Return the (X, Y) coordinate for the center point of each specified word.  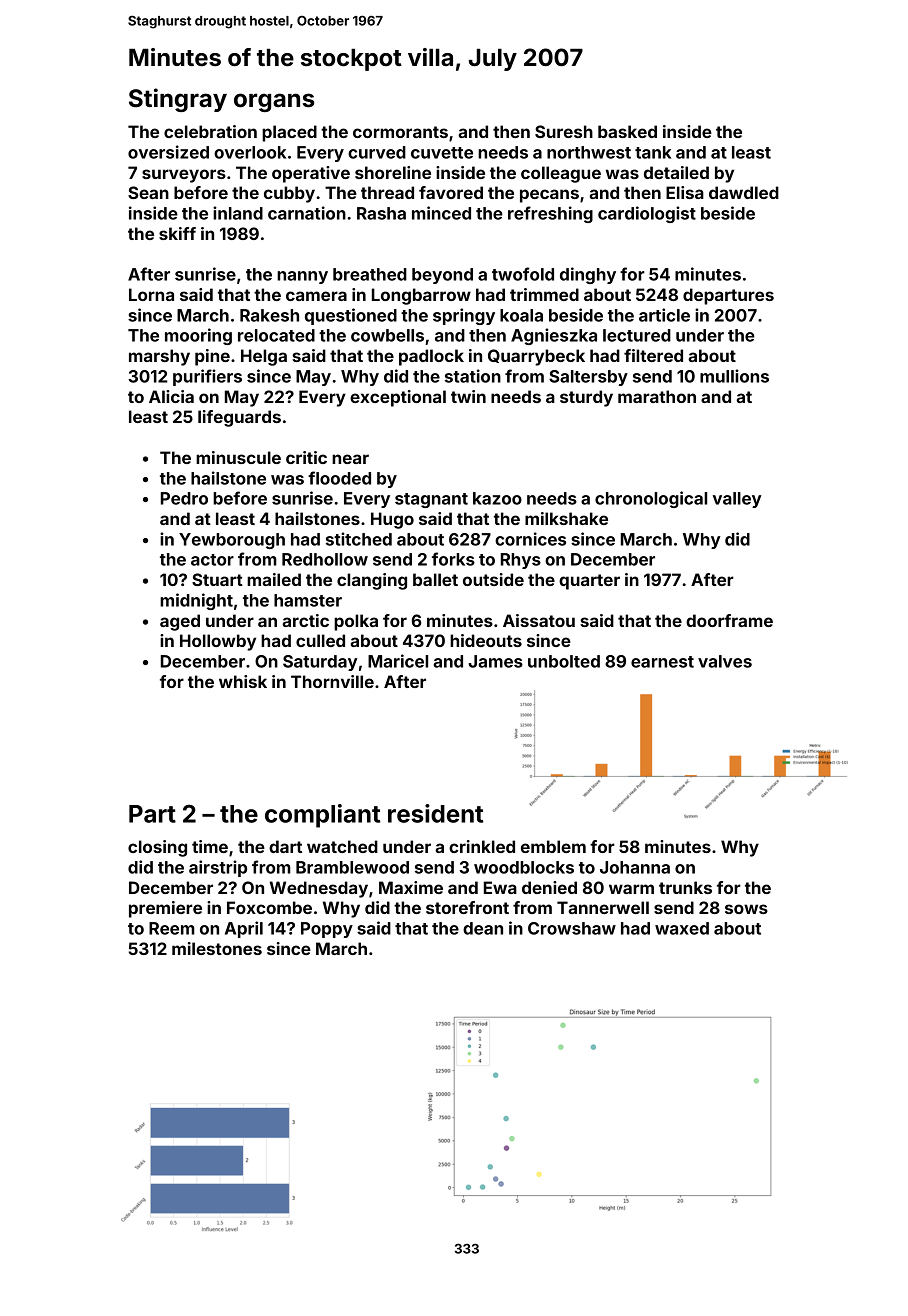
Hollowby (218, 642)
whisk (243, 681)
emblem (553, 846)
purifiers (207, 377)
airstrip (218, 868)
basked (627, 131)
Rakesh (269, 315)
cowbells (387, 335)
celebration (210, 131)
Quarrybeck (536, 357)
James (495, 661)
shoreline (393, 172)
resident (435, 813)
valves (725, 661)
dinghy (588, 275)
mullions (734, 376)
